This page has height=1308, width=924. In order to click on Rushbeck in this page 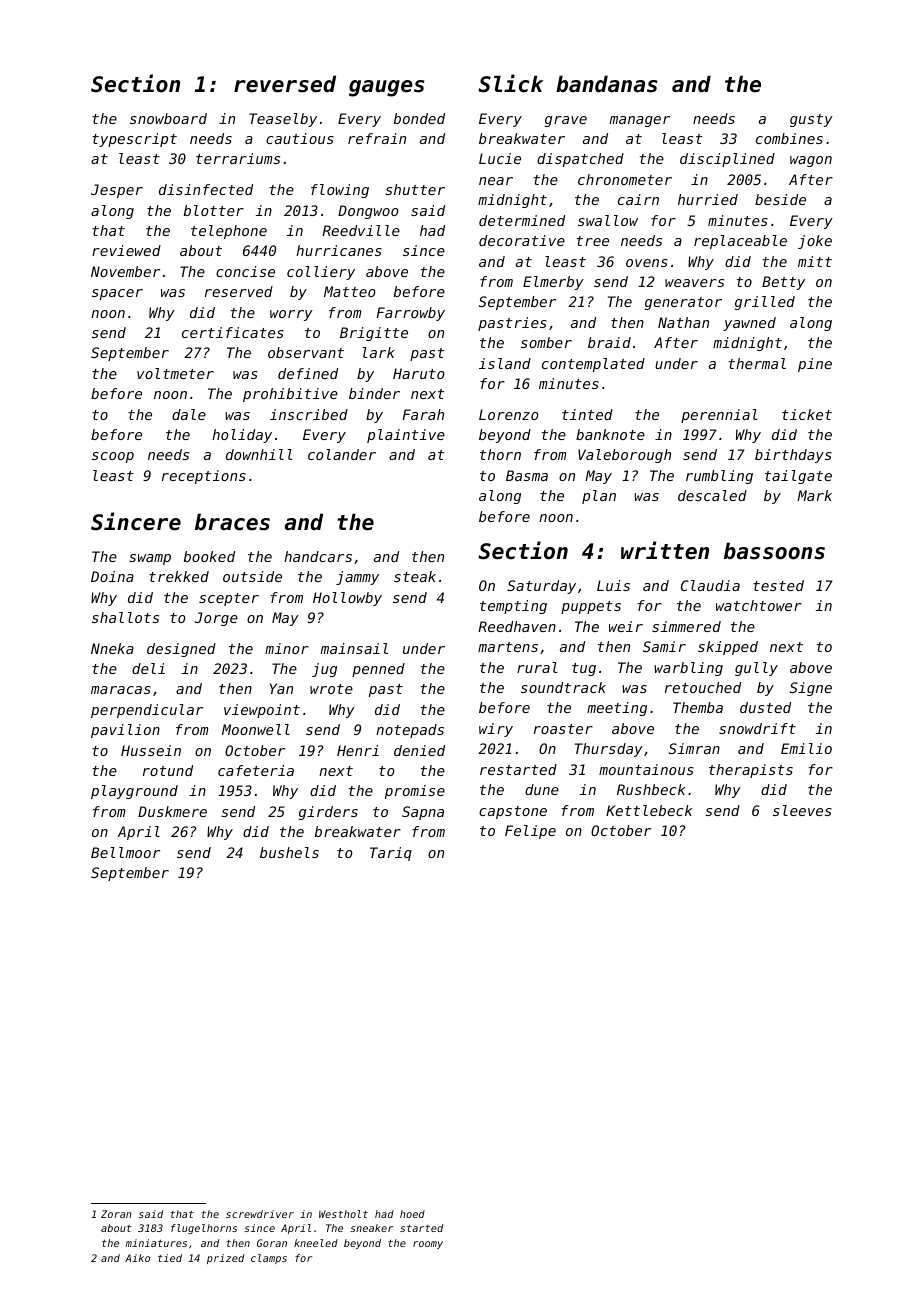, I will do `click(651, 789)`.
